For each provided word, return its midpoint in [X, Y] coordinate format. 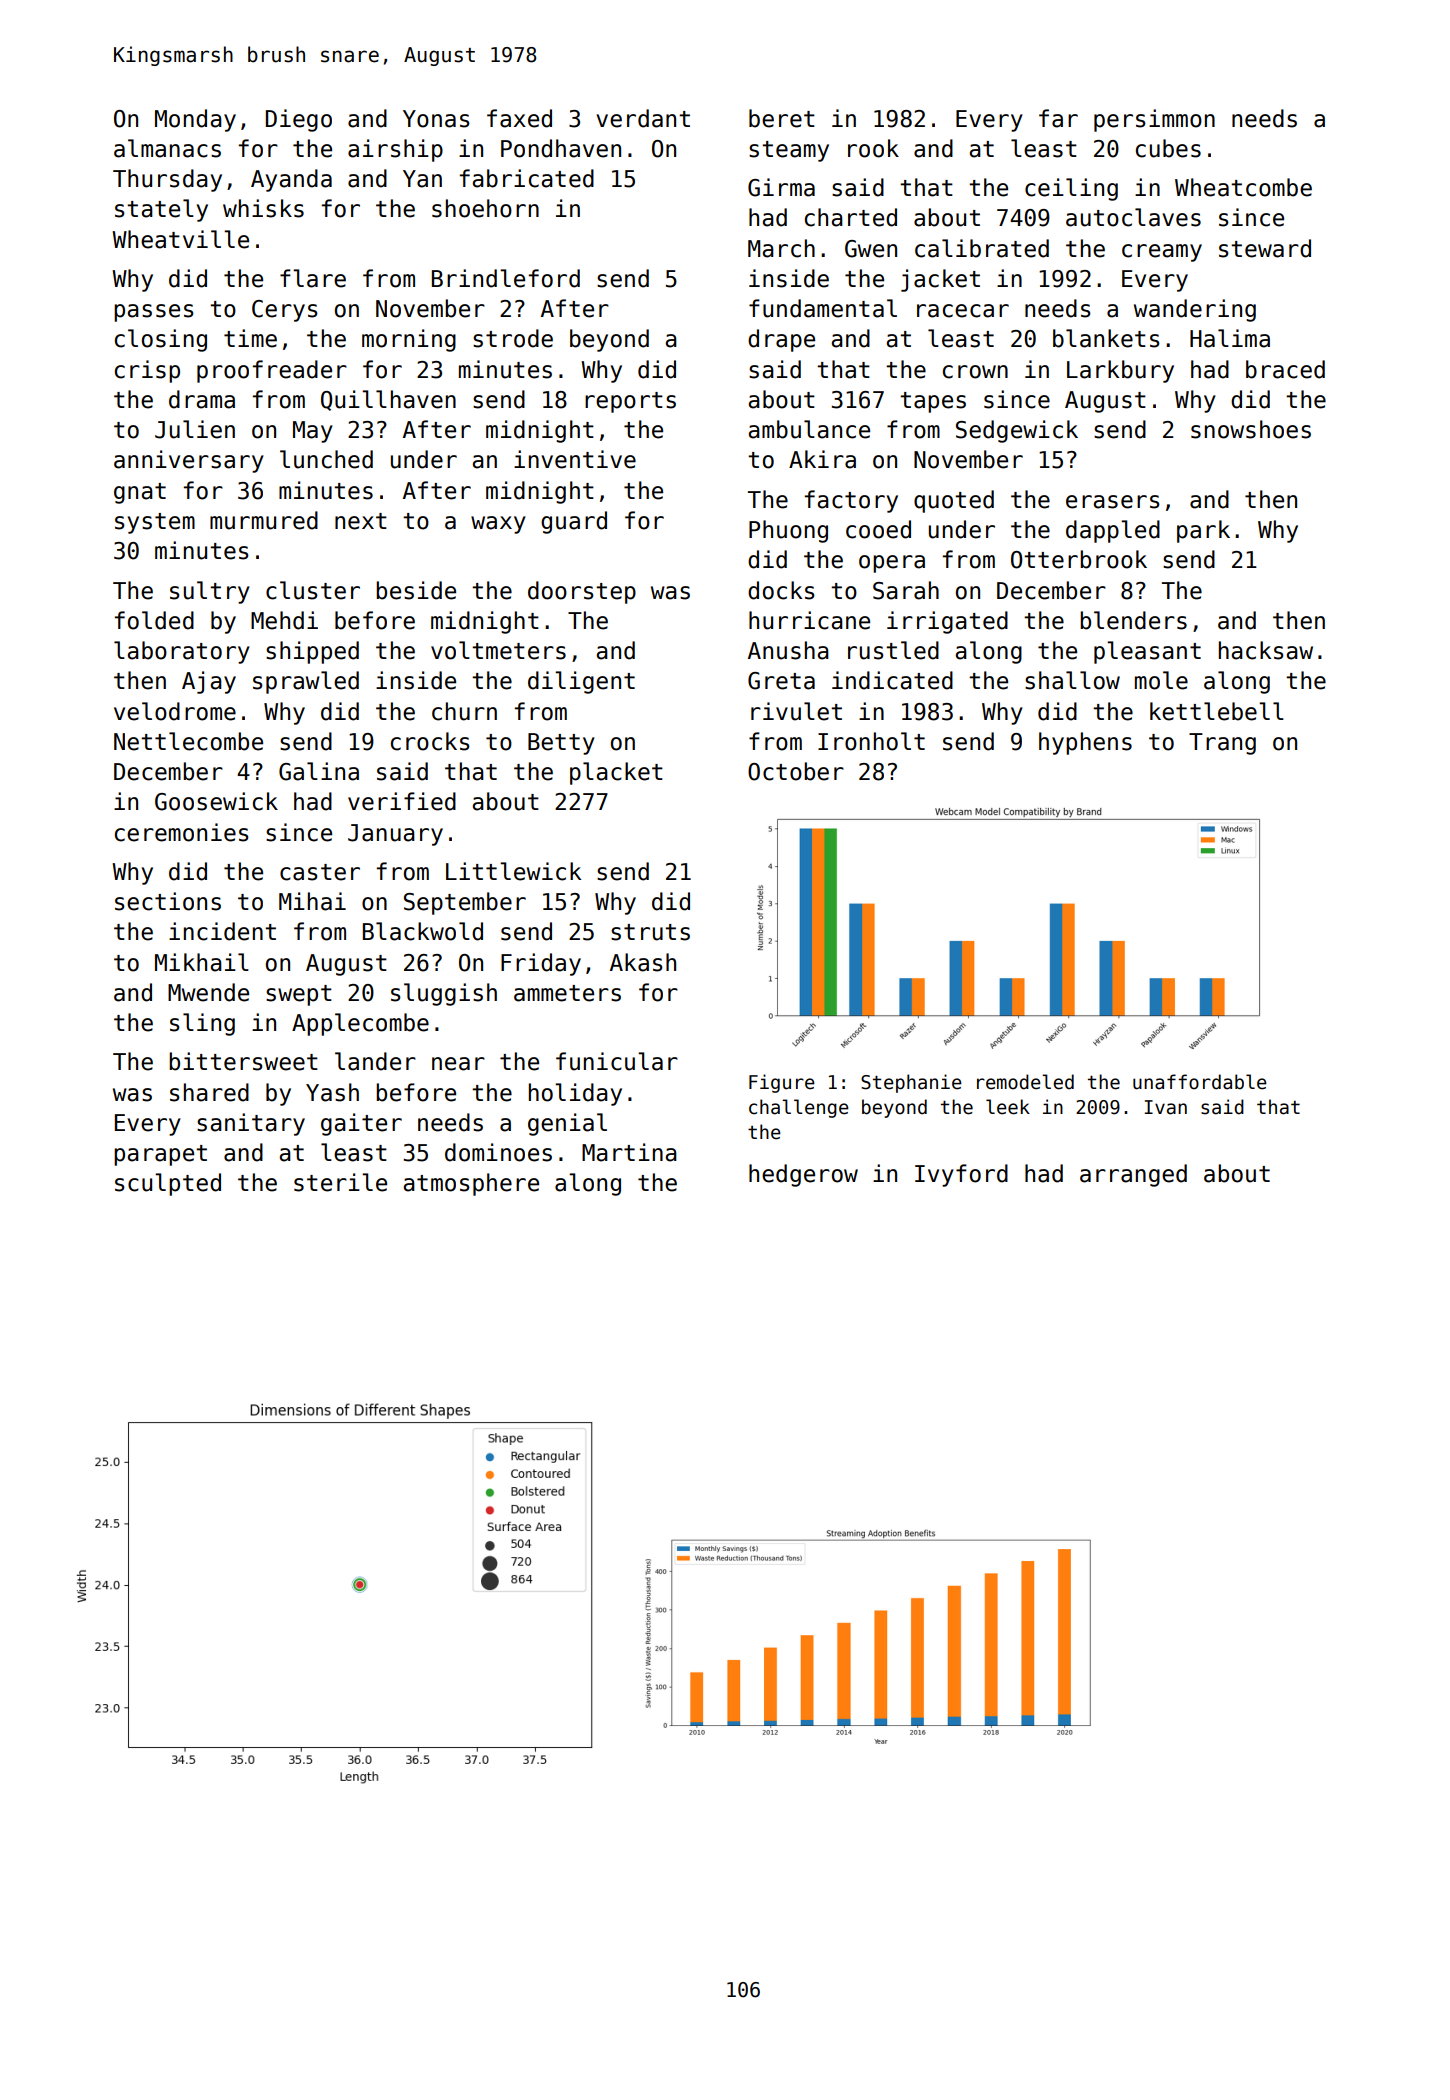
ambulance [809, 429]
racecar [963, 311]
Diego [299, 120]
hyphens [1085, 743]
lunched [326, 459]
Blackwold [423, 931]
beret [782, 118]
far [1058, 118]
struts [650, 932]
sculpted [168, 1184]
